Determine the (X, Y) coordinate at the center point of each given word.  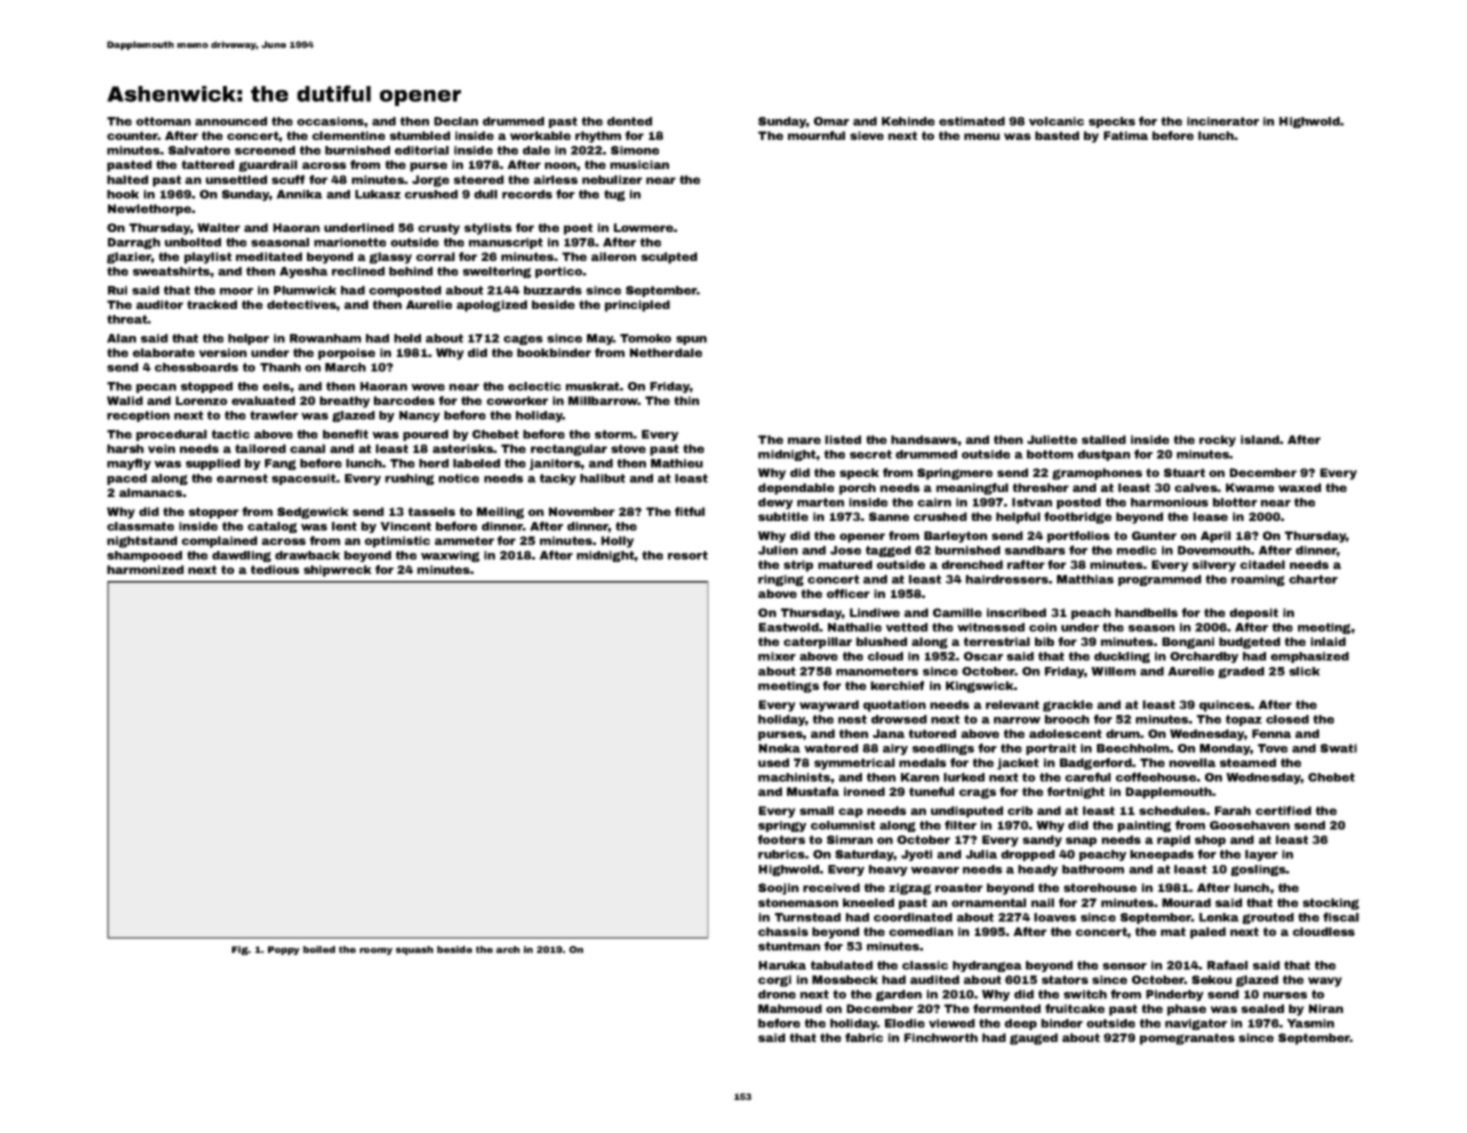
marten (820, 502)
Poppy (284, 950)
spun (691, 340)
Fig (240, 950)
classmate (140, 526)
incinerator (1223, 121)
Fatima (1126, 135)
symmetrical (854, 764)
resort (688, 555)
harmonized (145, 569)
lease (1210, 516)
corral (435, 256)
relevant (1012, 704)
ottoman (163, 121)
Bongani (1188, 643)
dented (629, 121)
